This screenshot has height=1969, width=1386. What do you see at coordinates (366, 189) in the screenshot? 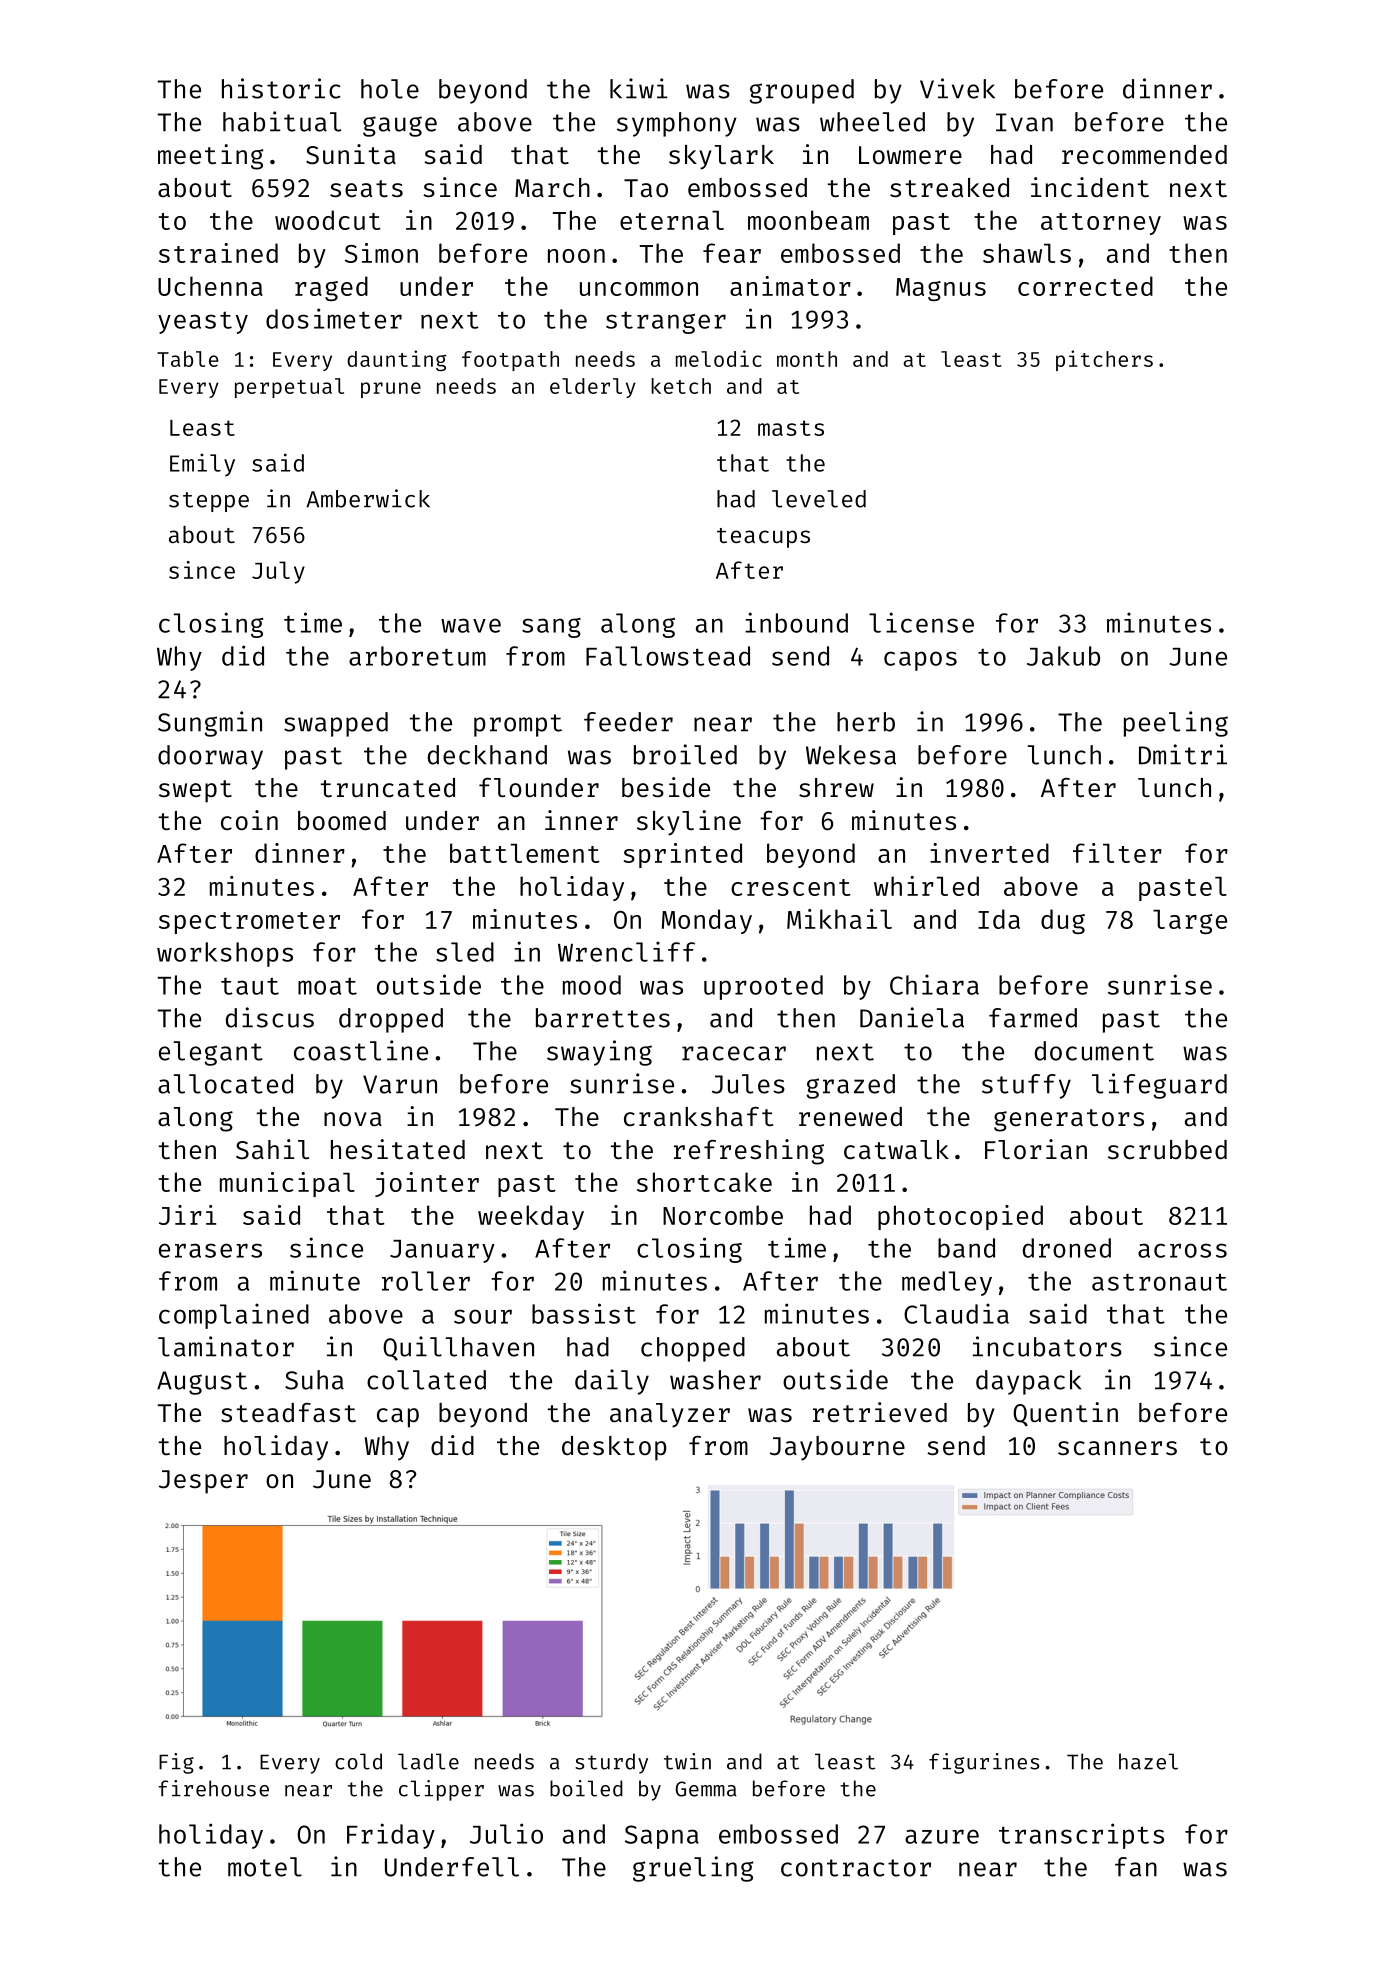
I see `seats` at bounding box center [366, 189].
